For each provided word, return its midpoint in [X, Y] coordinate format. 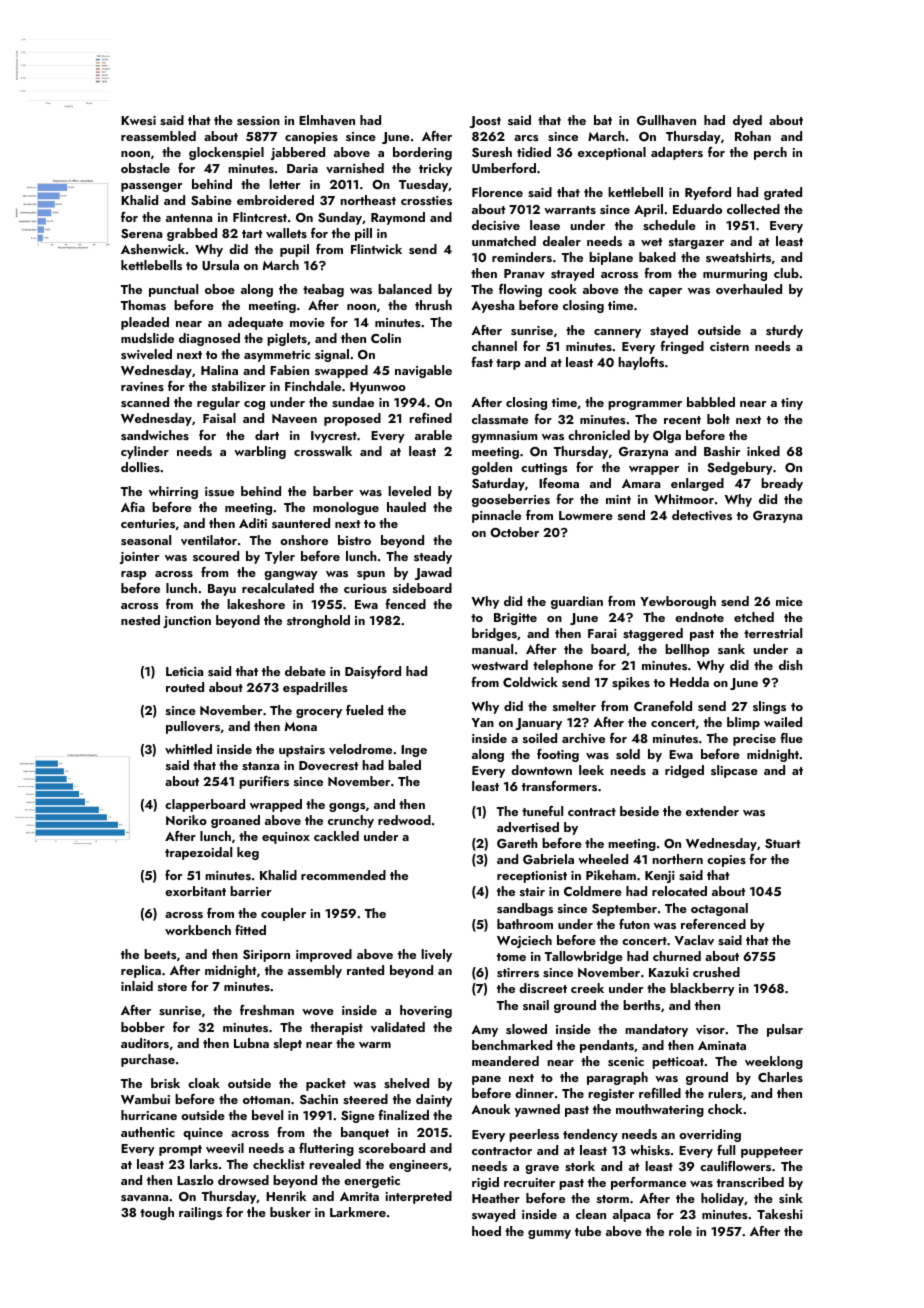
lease [545, 225]
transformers [559, 786]
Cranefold [663, 706]
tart [252, 234]
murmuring [735, 275]
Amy [484, 1031]
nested [140, 620]
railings [200, 1213]
